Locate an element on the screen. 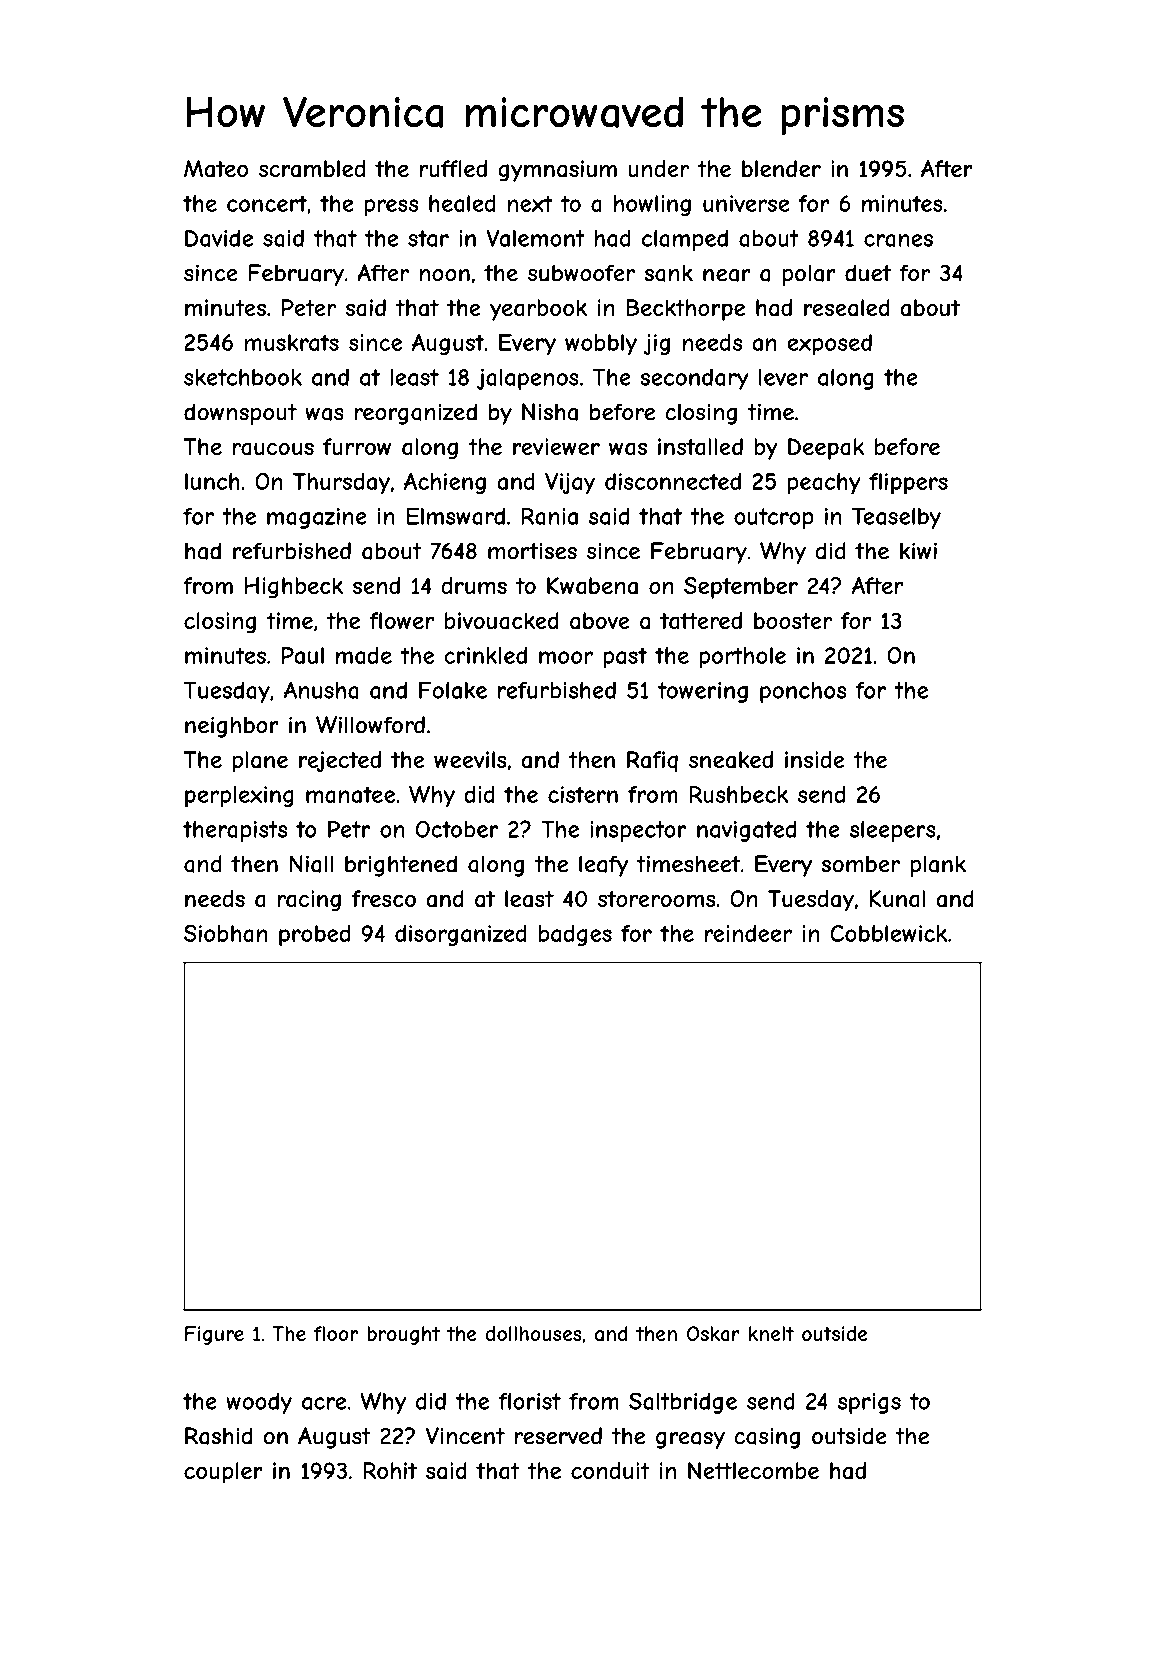 The width and height of the screenshot is (1165, 1654). coupler is located at coordinates (223, 1473).
